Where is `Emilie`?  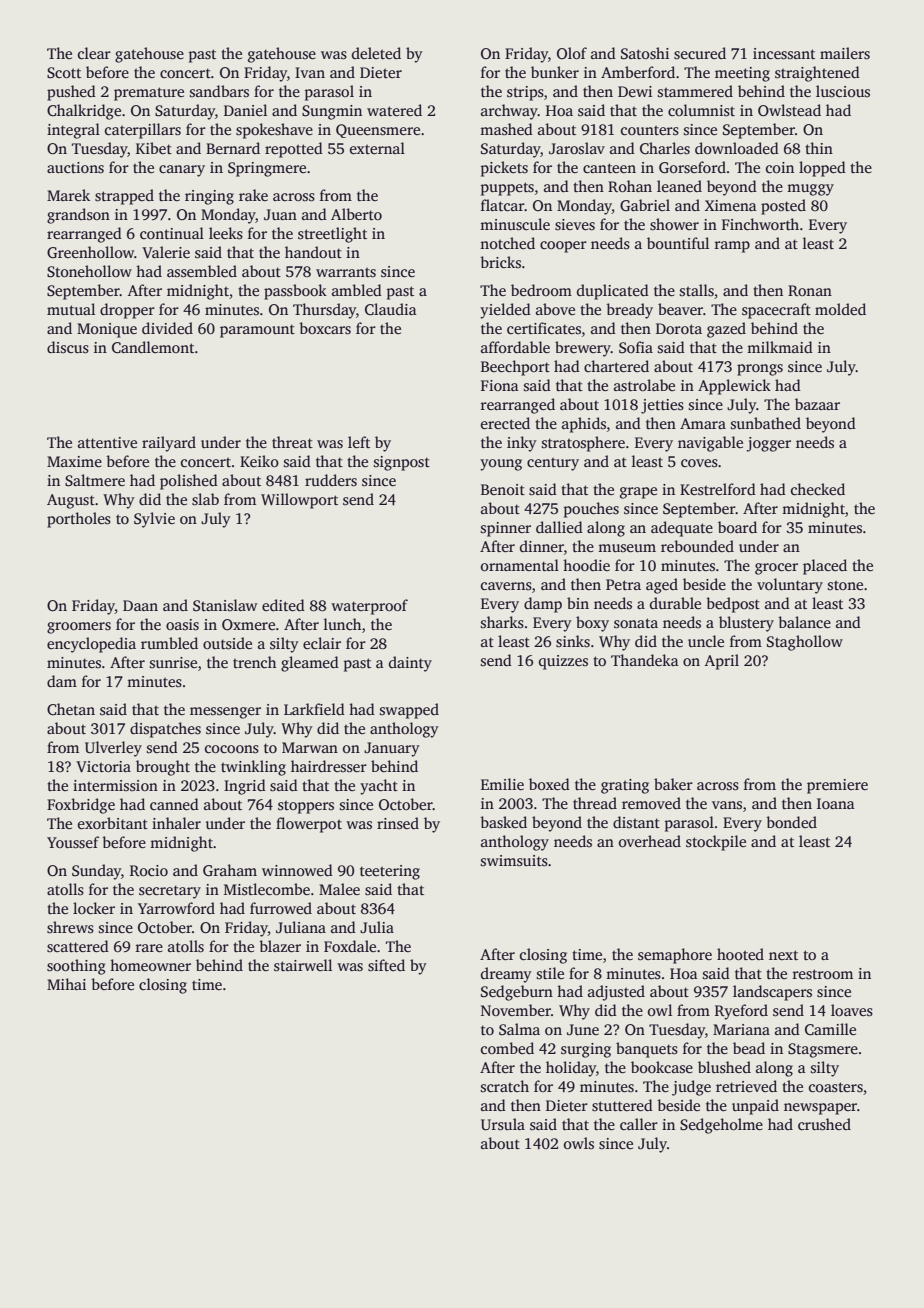 Emilie is located at coordinates (502, 784).
